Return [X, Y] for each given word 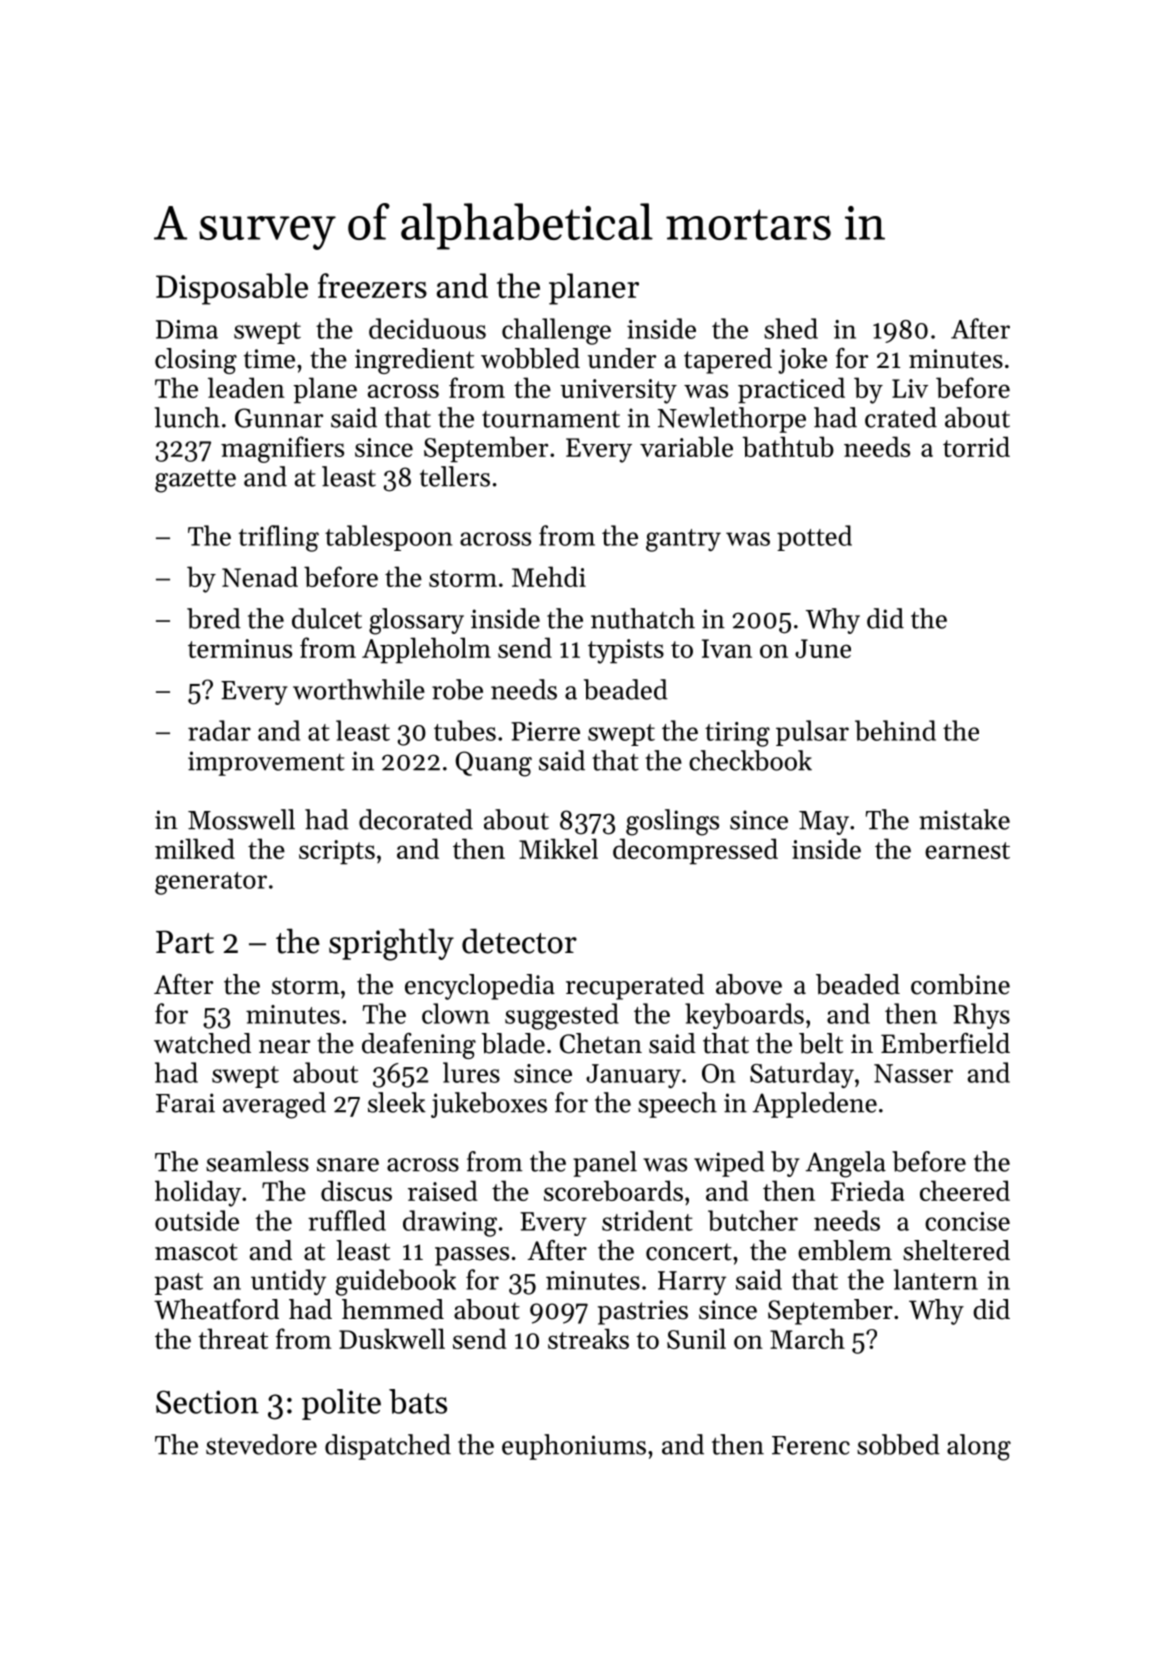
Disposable [232, 289]
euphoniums [574, 1447]
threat [233, 1338]
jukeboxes [489, 1105]
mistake [964, 819]
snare [348, 1165]
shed [791, 328]
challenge [556, 331]
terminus [240, 648]
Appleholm [426, 650]
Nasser [913, 1073]
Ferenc [811, 1445]
